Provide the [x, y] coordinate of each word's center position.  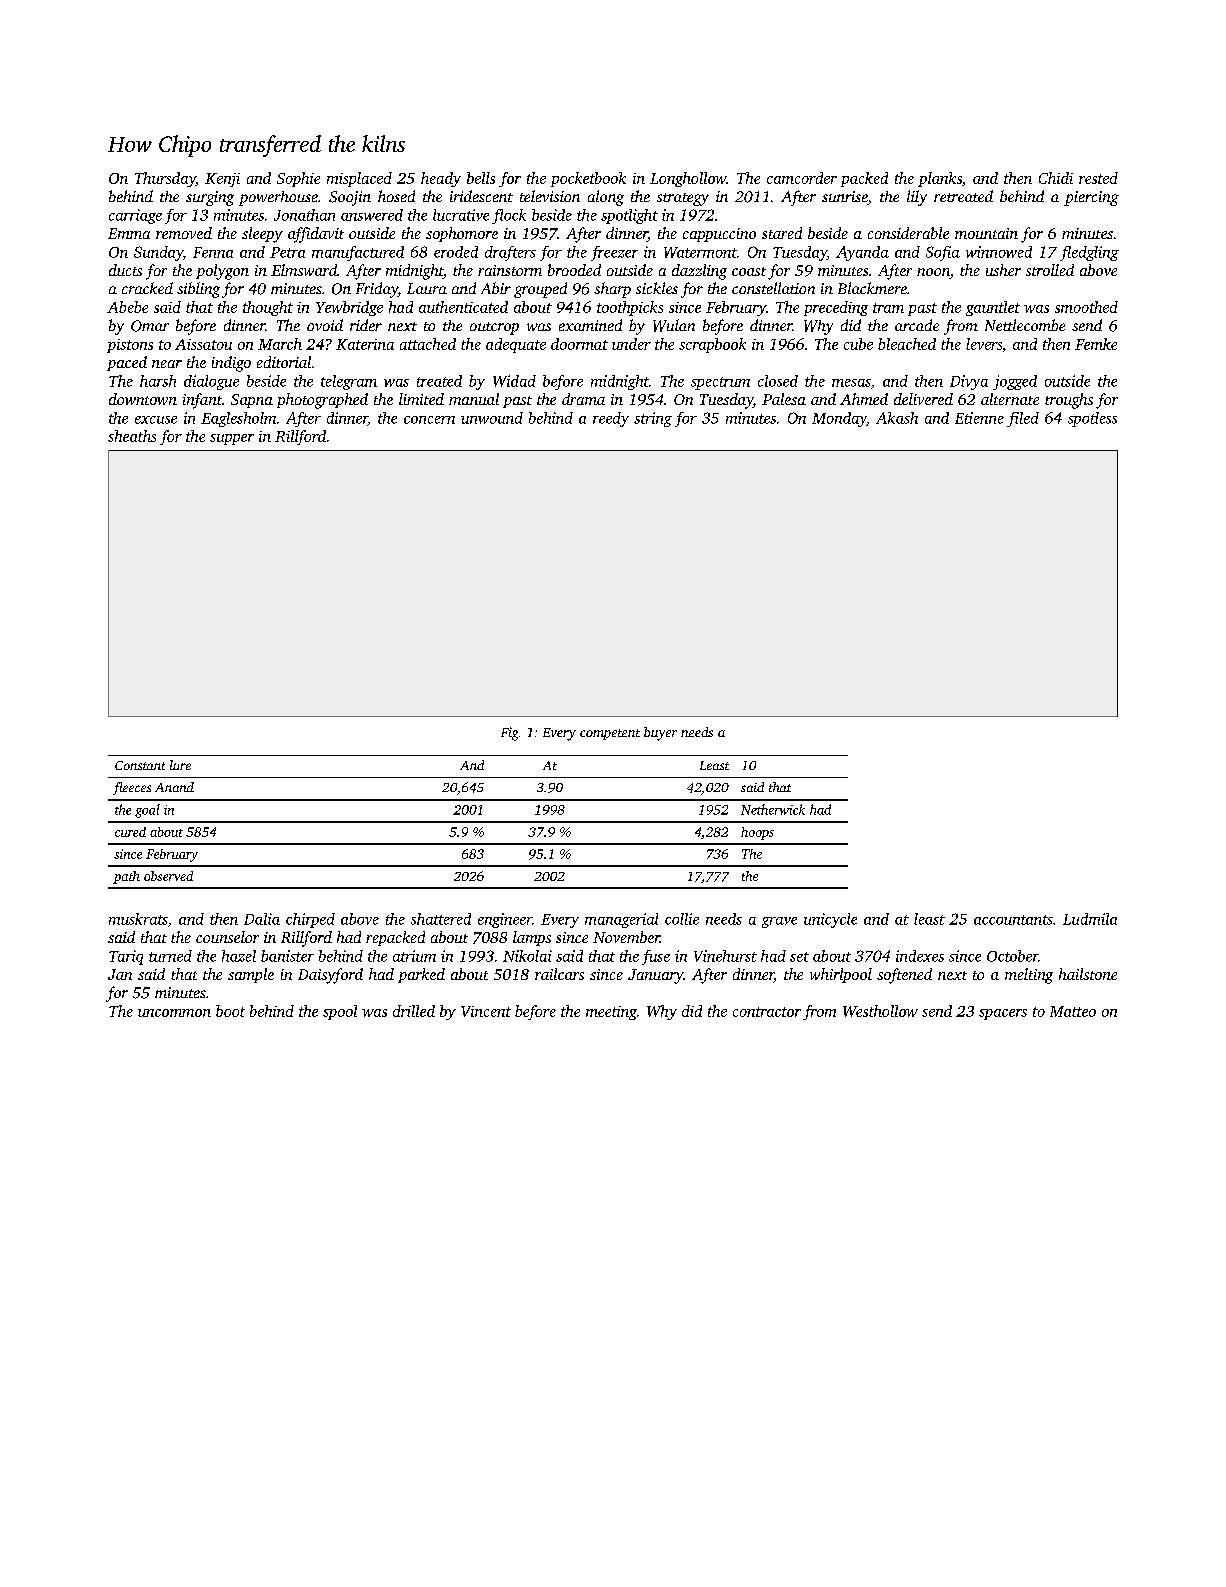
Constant [140, 765]
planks [940, 179]
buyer [660, 734]
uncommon [174, 1013]
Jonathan [304, 215]
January [656, 976]
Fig [509, 734]
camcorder [802, 178]
